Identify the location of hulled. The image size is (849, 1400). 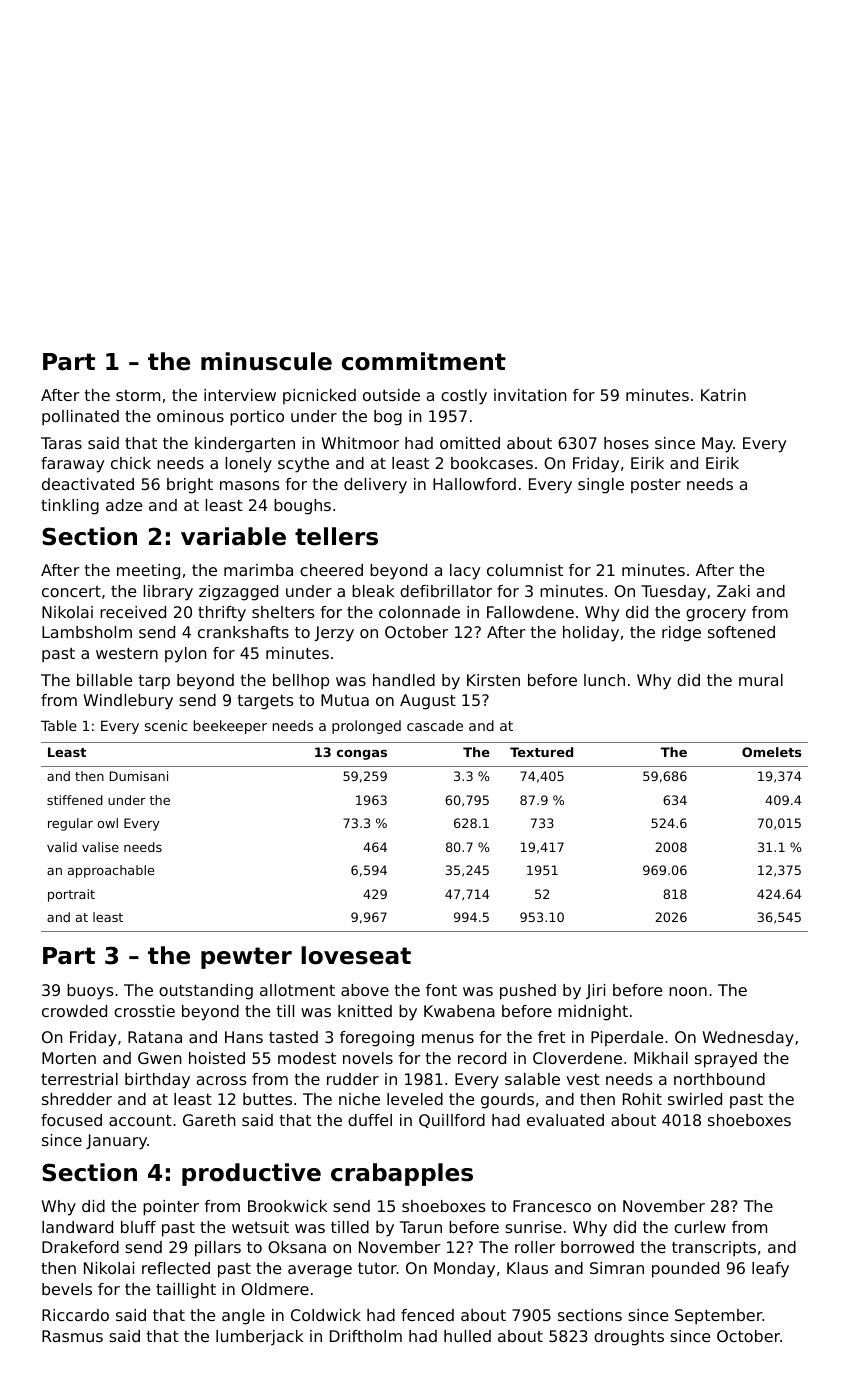
(467, 1336).
